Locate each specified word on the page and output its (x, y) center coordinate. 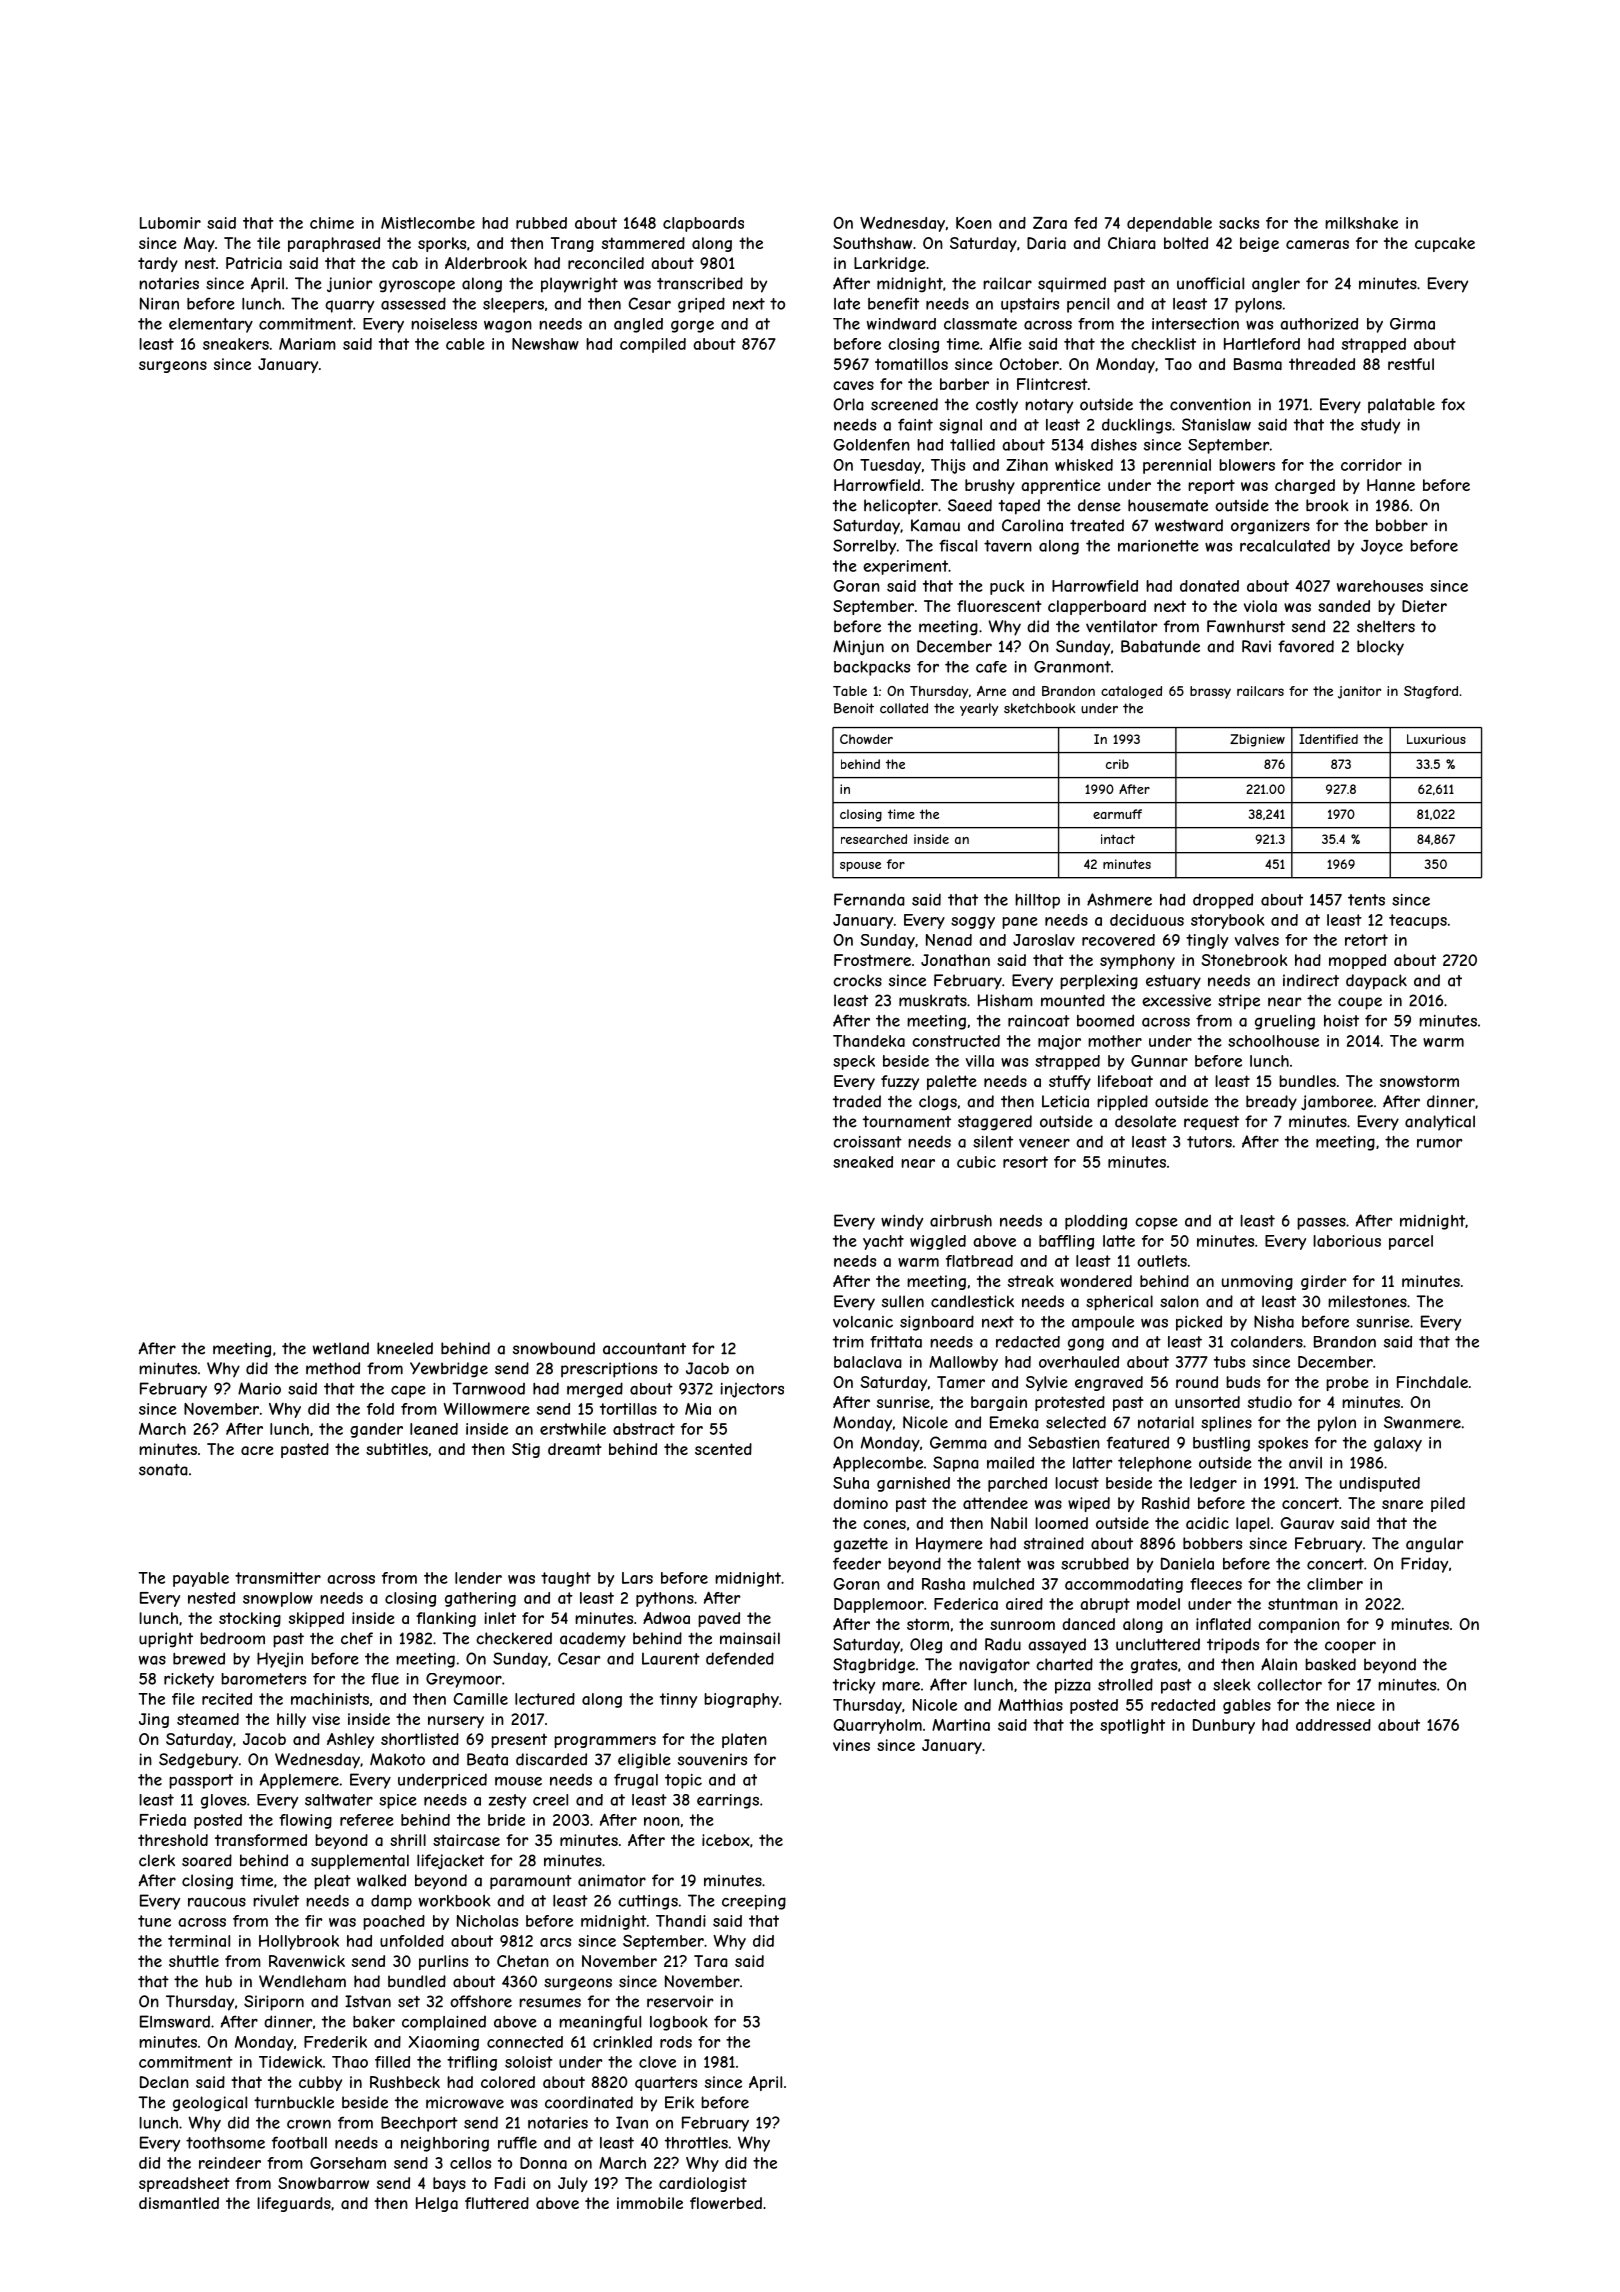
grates (1154, 1666)
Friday (1424, 1565)
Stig (526, 1450)
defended (740, 1658)
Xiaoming (444, 2043)
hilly (291, 1720)
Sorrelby (864, 547)
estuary (1173, 982)
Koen (974, 223)
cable (465, 344)
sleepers (513, 305)
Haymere (949, 1545)
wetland (341, 1348)
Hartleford (1262, 344)
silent (993, 1142)
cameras (1317, 244)
